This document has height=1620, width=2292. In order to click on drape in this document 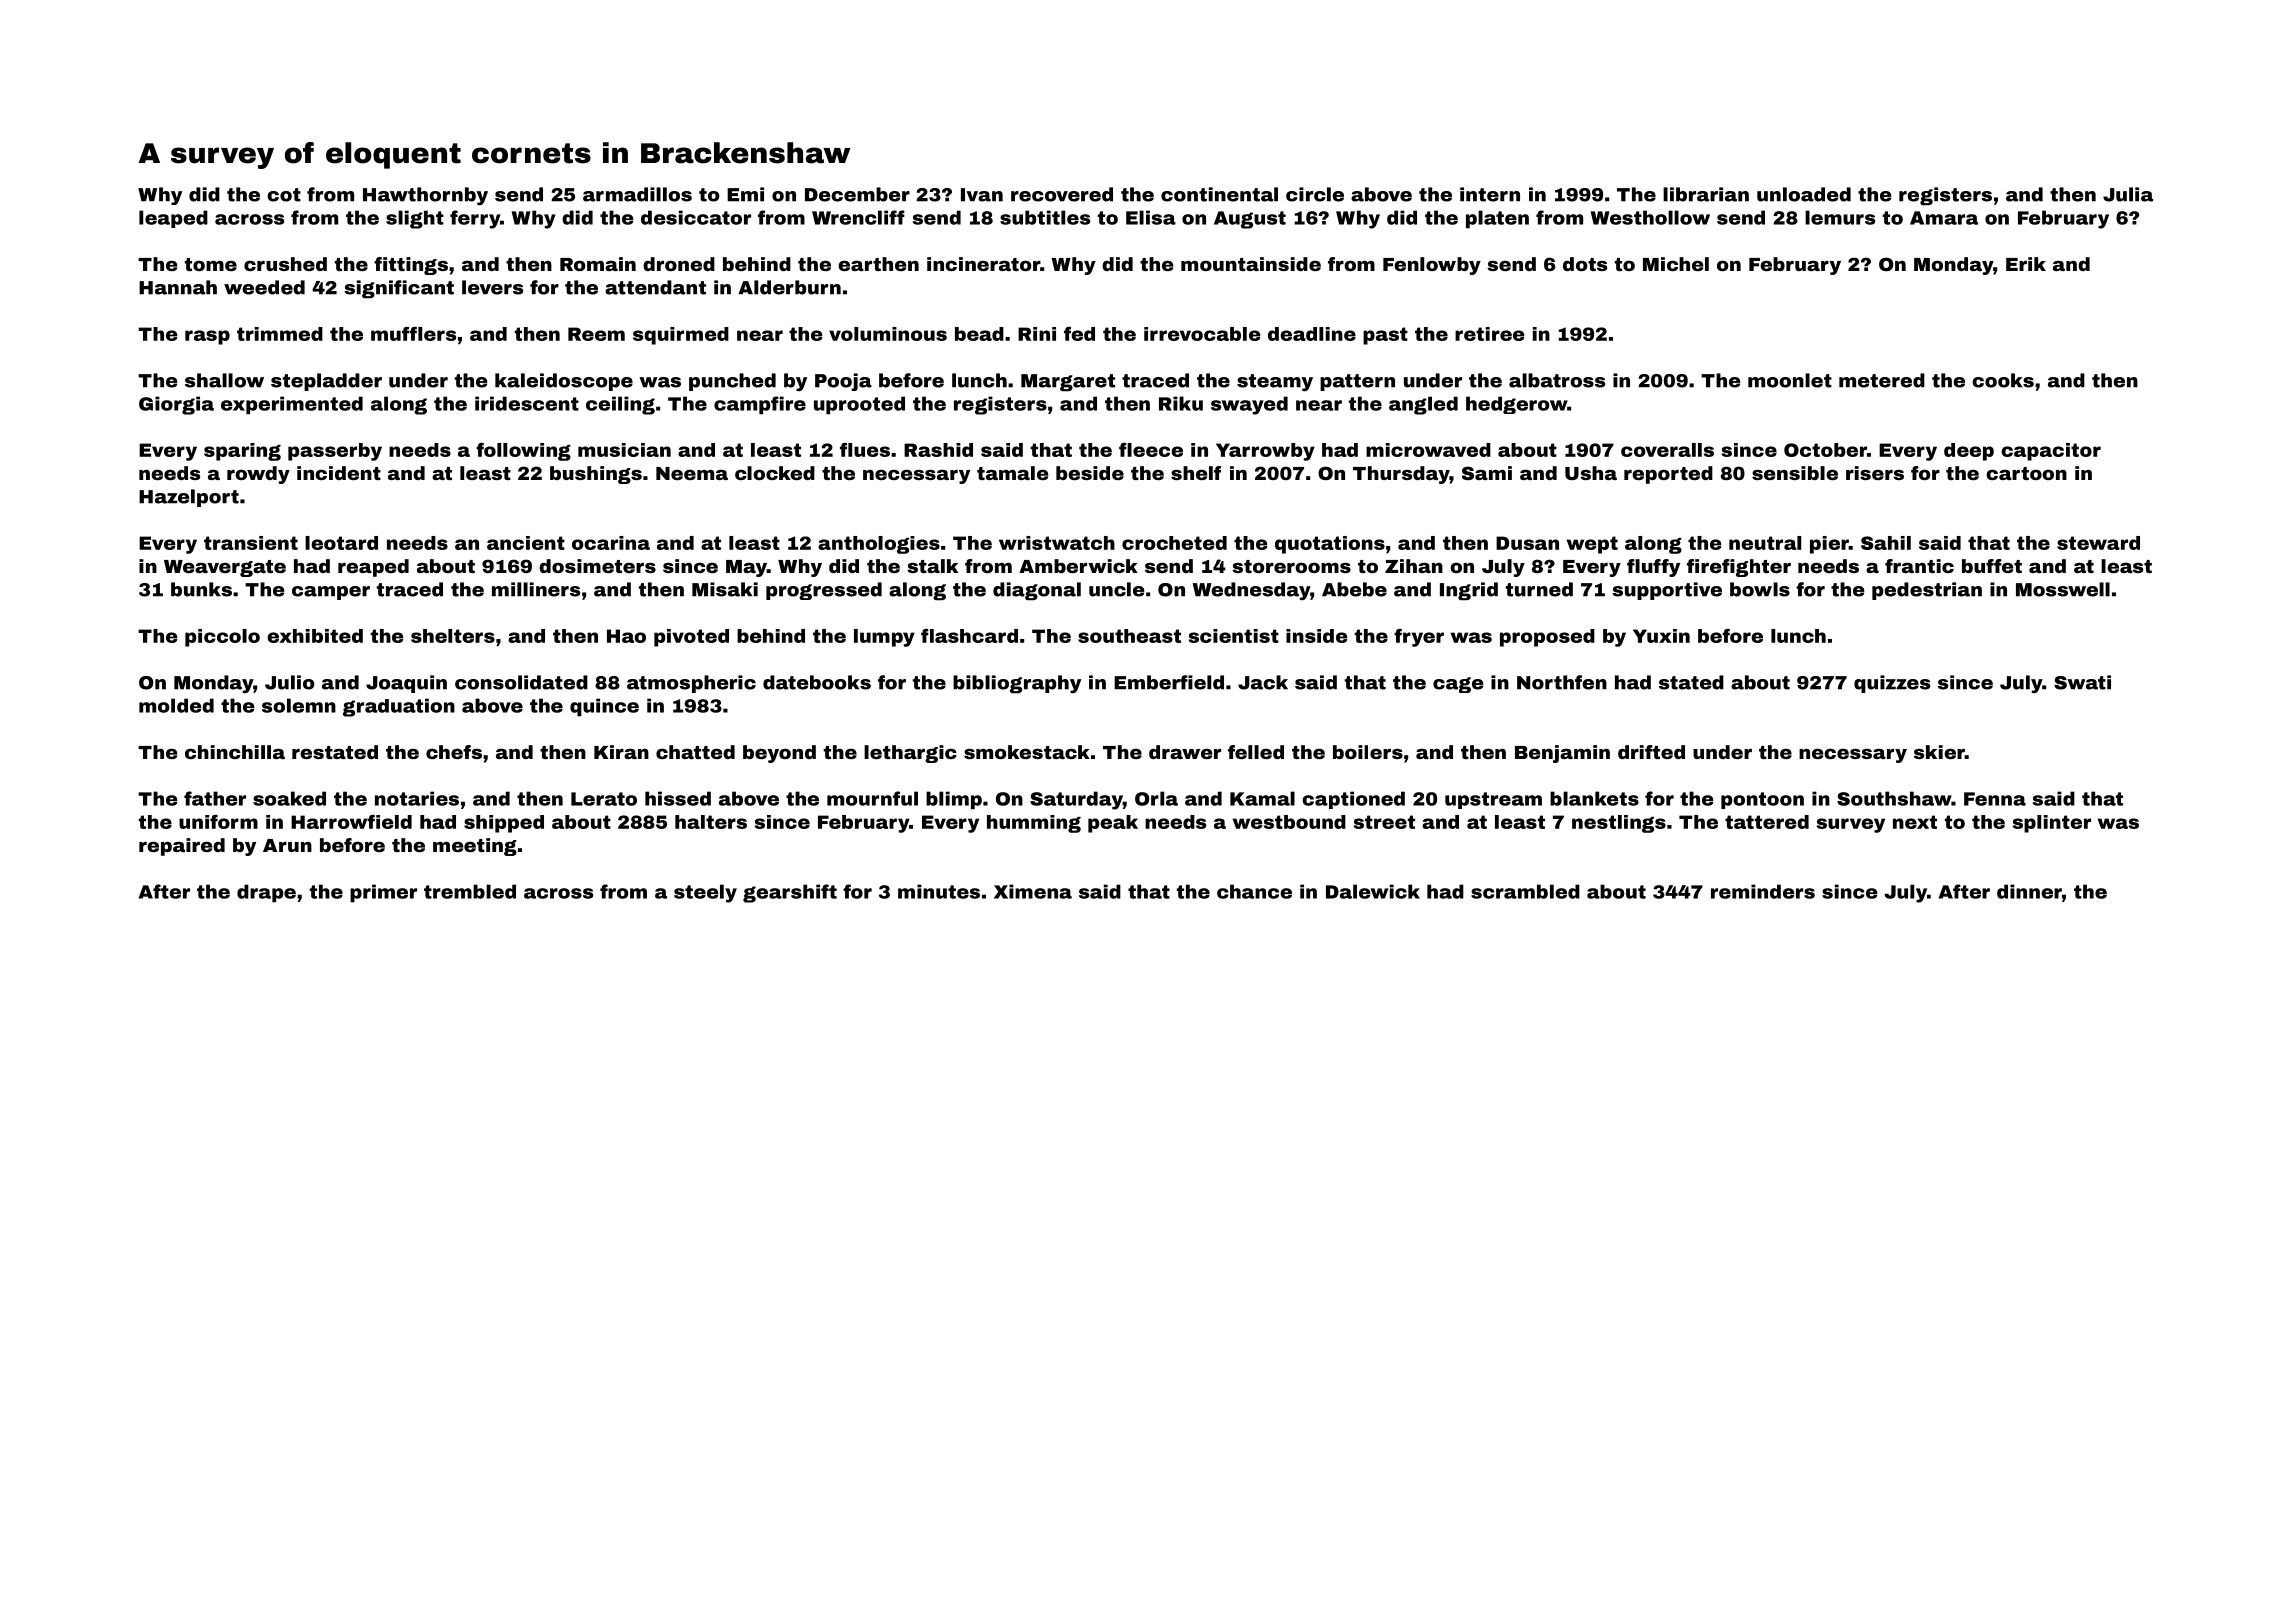, I will do `click(266, 893)`.
